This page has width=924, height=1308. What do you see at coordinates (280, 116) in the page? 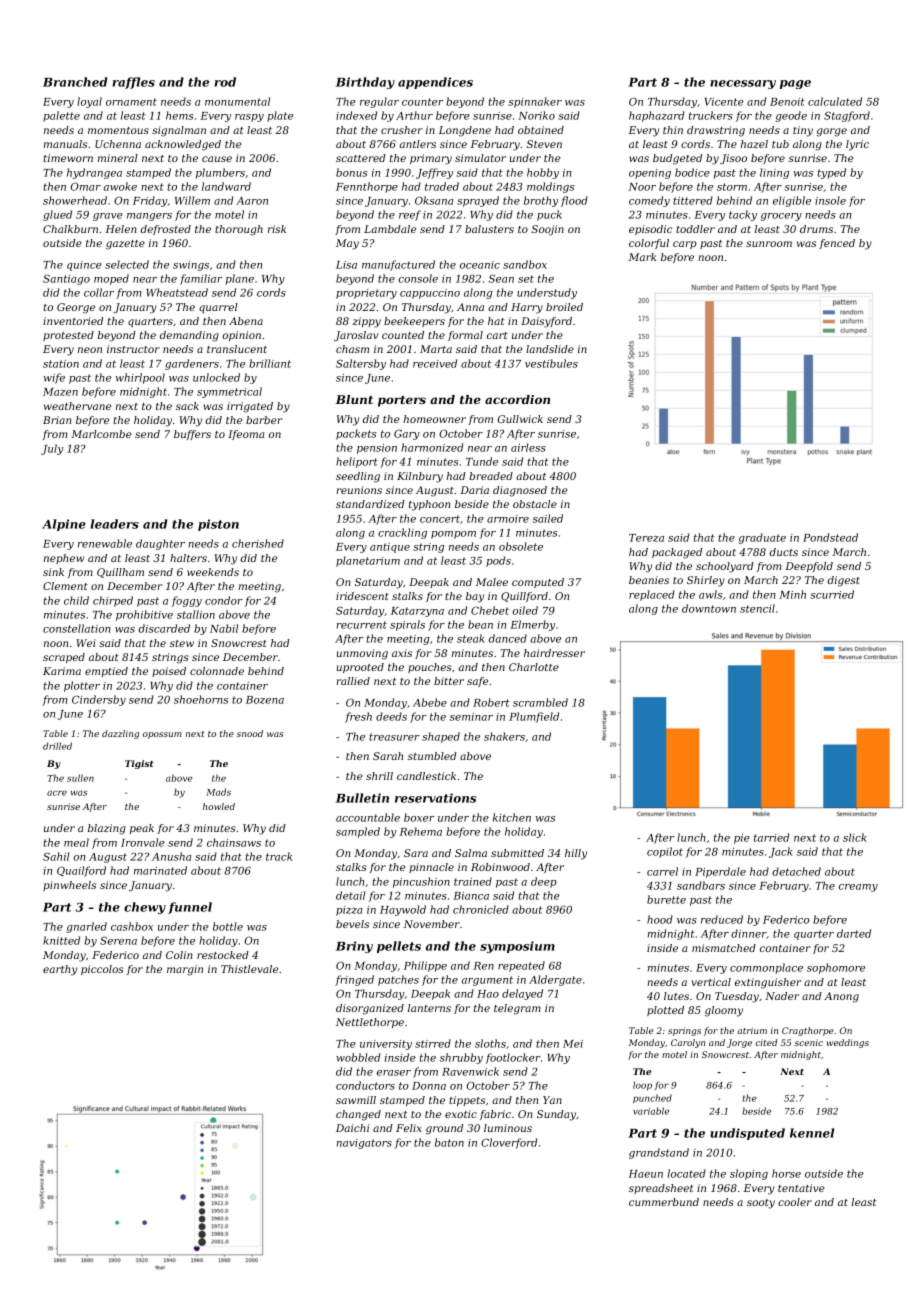
I see `plate` at bounding box center [280, 116].
